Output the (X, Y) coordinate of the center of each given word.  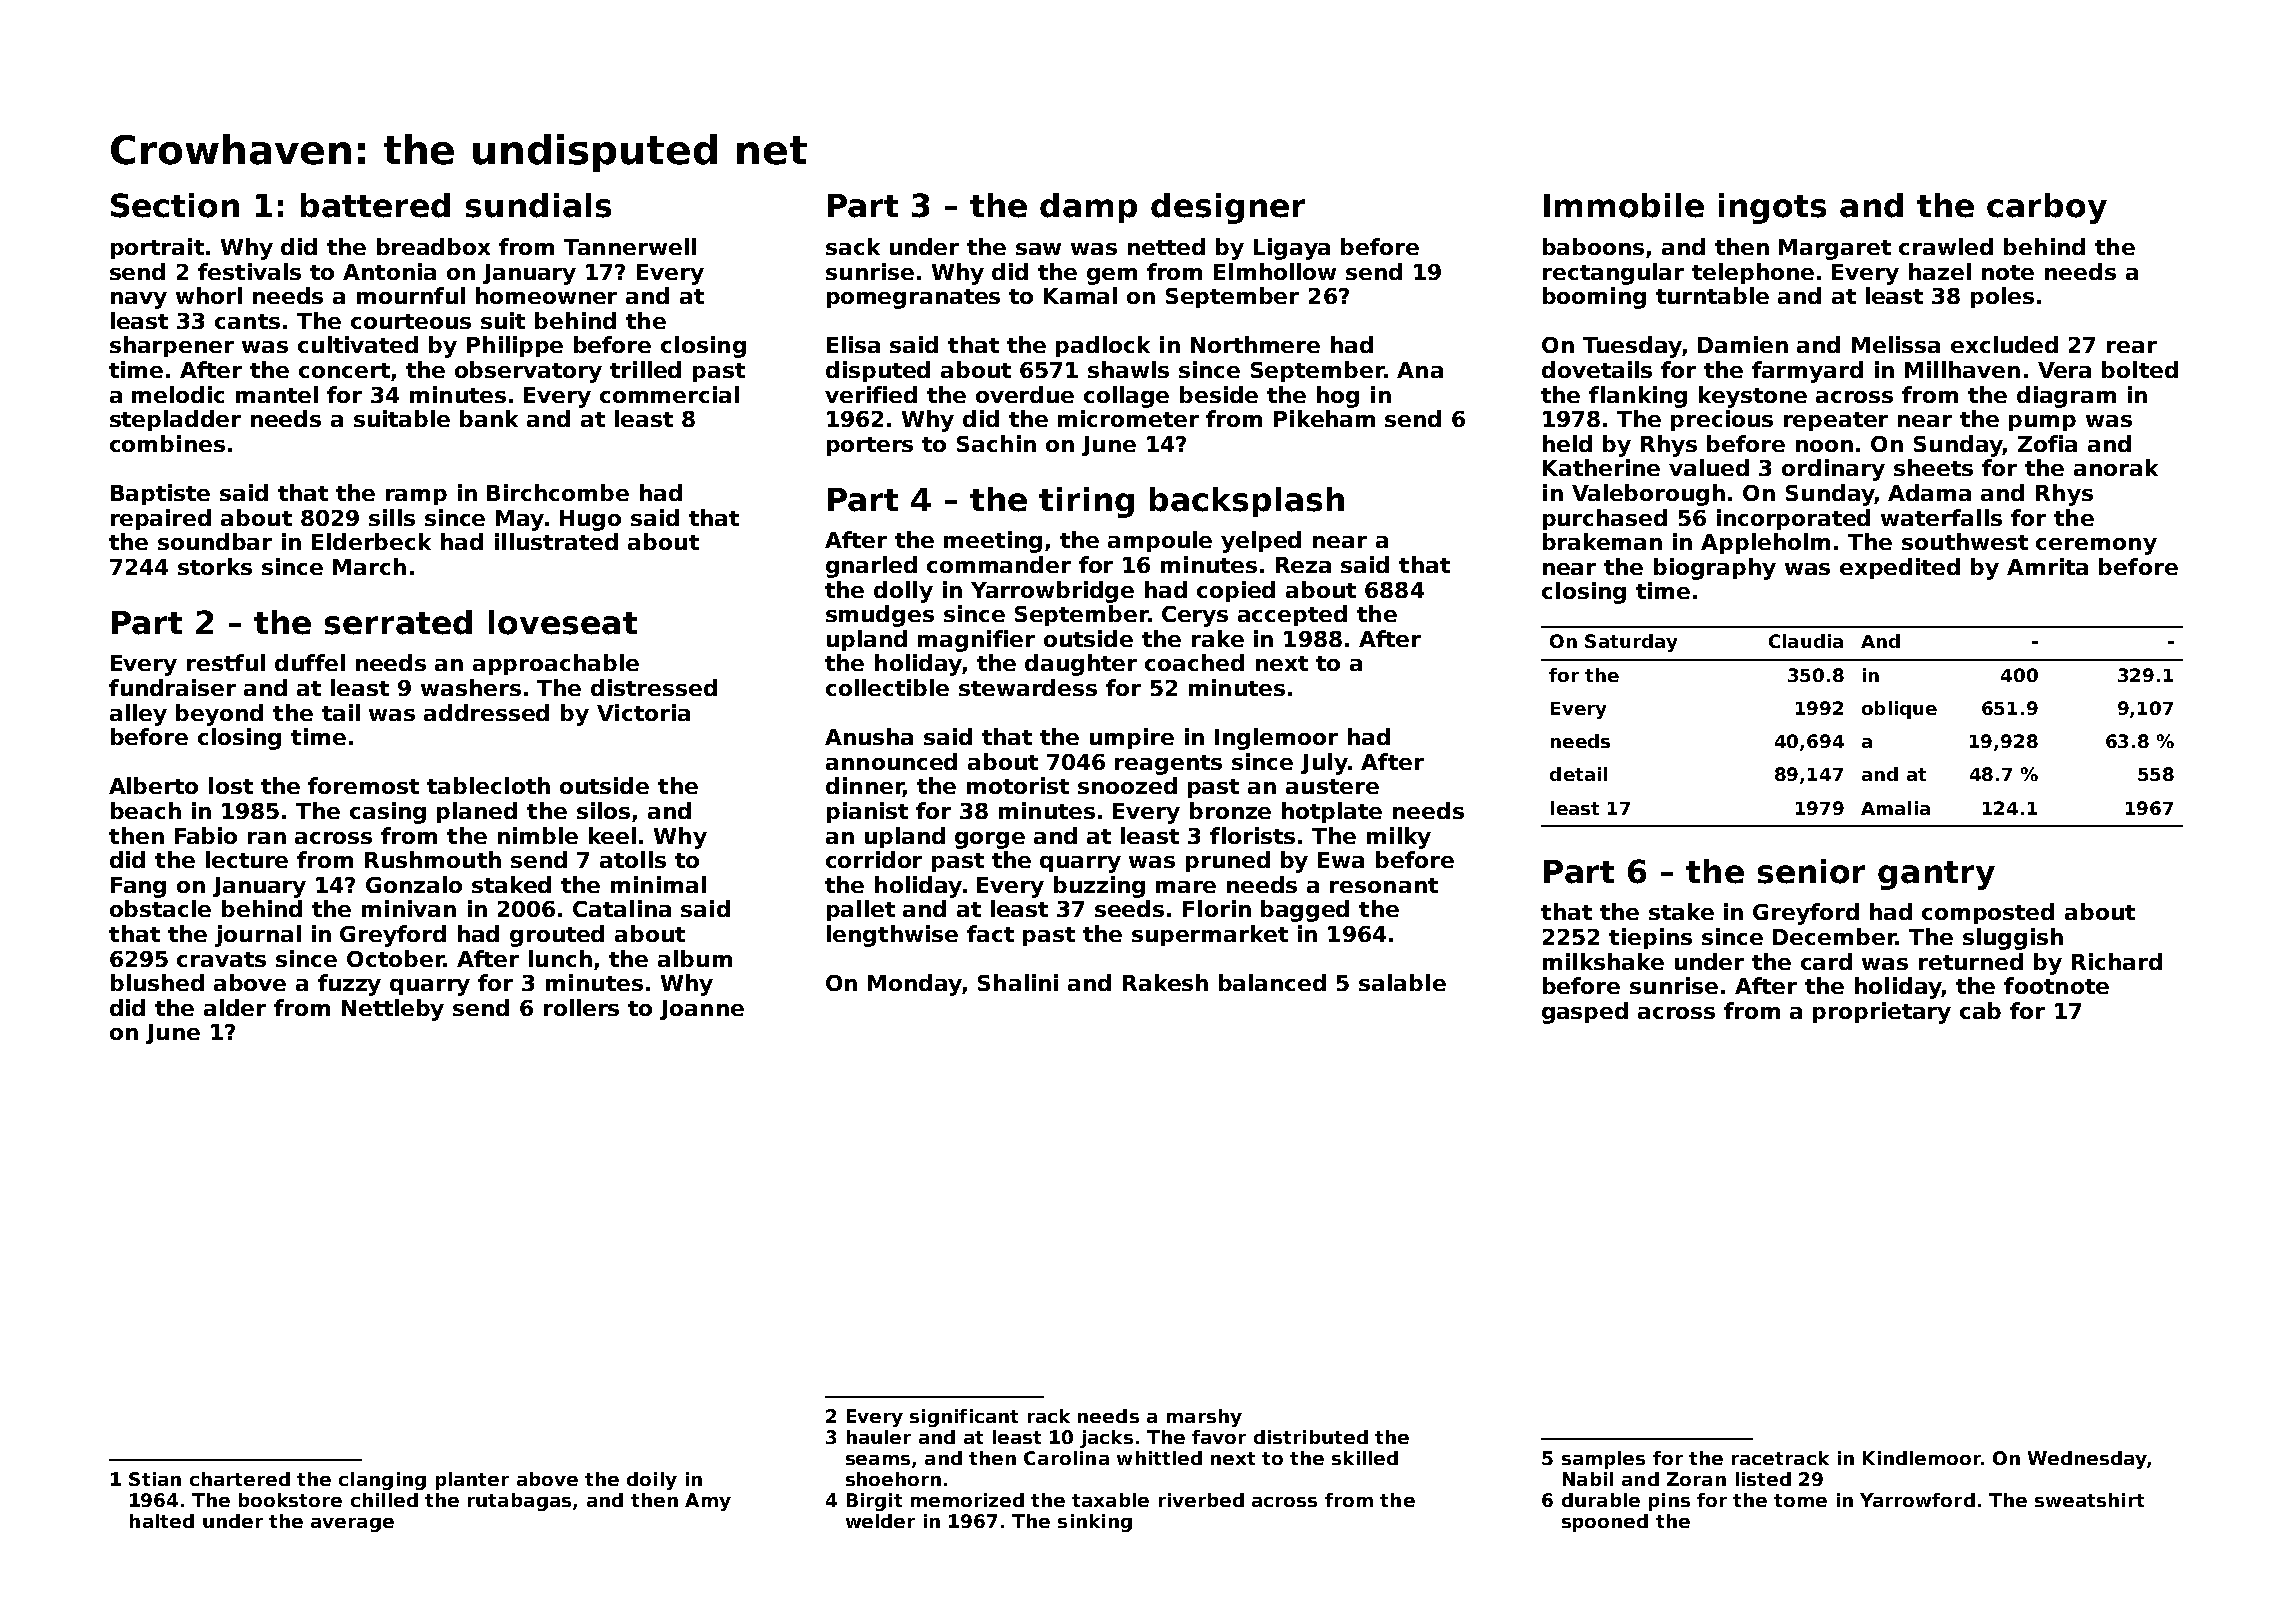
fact (990, 933)
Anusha (869, 736)
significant (964, 1418)
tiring (1086, 502)
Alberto (153, 785)
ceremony (2096, 546)
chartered (240, 1479)
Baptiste (160, 494)
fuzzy (349, 985)
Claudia (1806, 641)
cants (247, 321)
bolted (2140, 369)
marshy (1204, 1418)
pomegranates (913, 299)
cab (1980, 1010)
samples (1603, 1460)
